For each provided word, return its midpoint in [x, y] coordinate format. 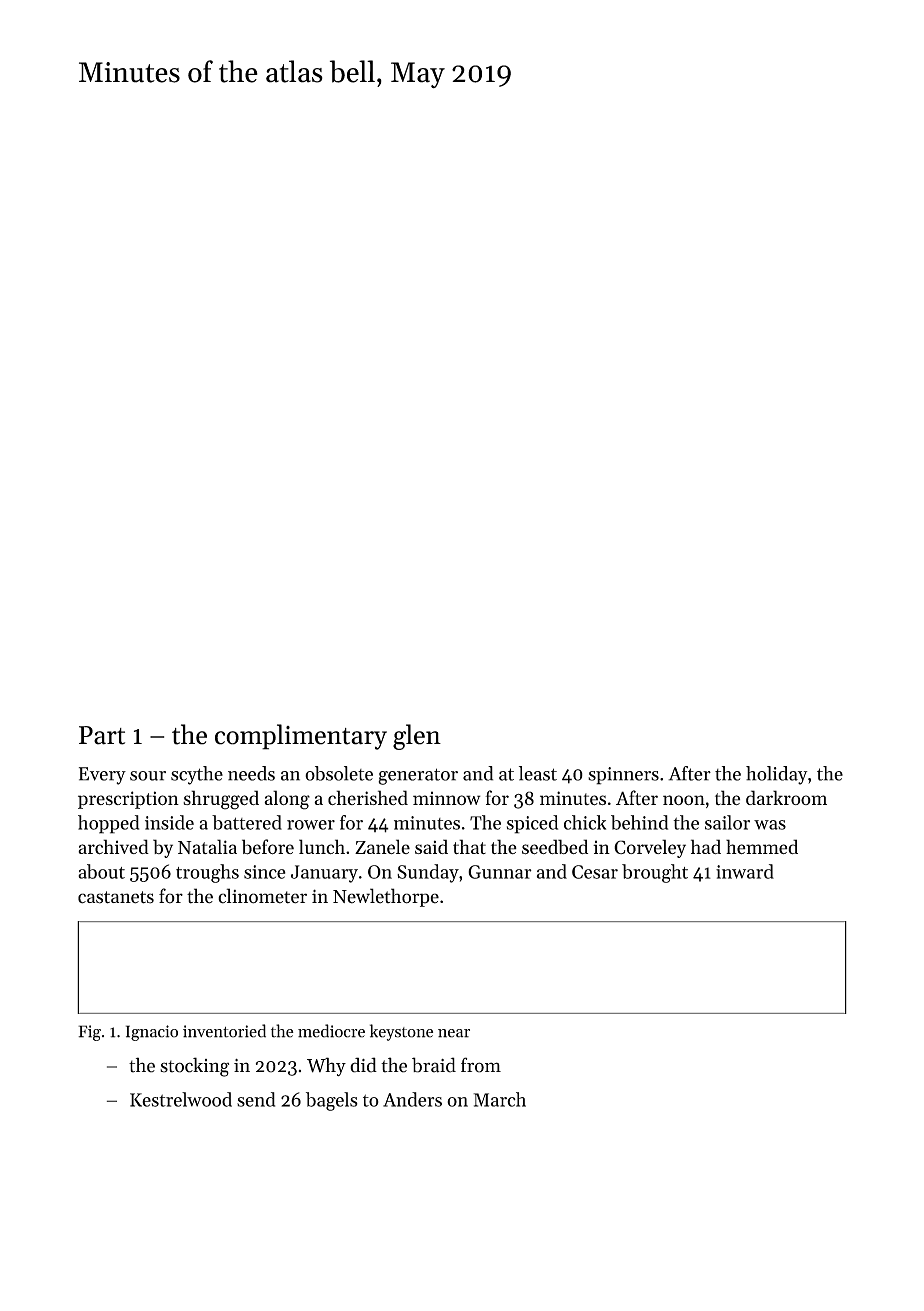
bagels [332, 1101]
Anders [412, 1099]
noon [684, 800]
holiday [777, 775]
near [454, 1033]
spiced [532, 824]
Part [102, 735]
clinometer [262, 896]
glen [417, 737]
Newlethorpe [386, 897]
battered [247, 822]
